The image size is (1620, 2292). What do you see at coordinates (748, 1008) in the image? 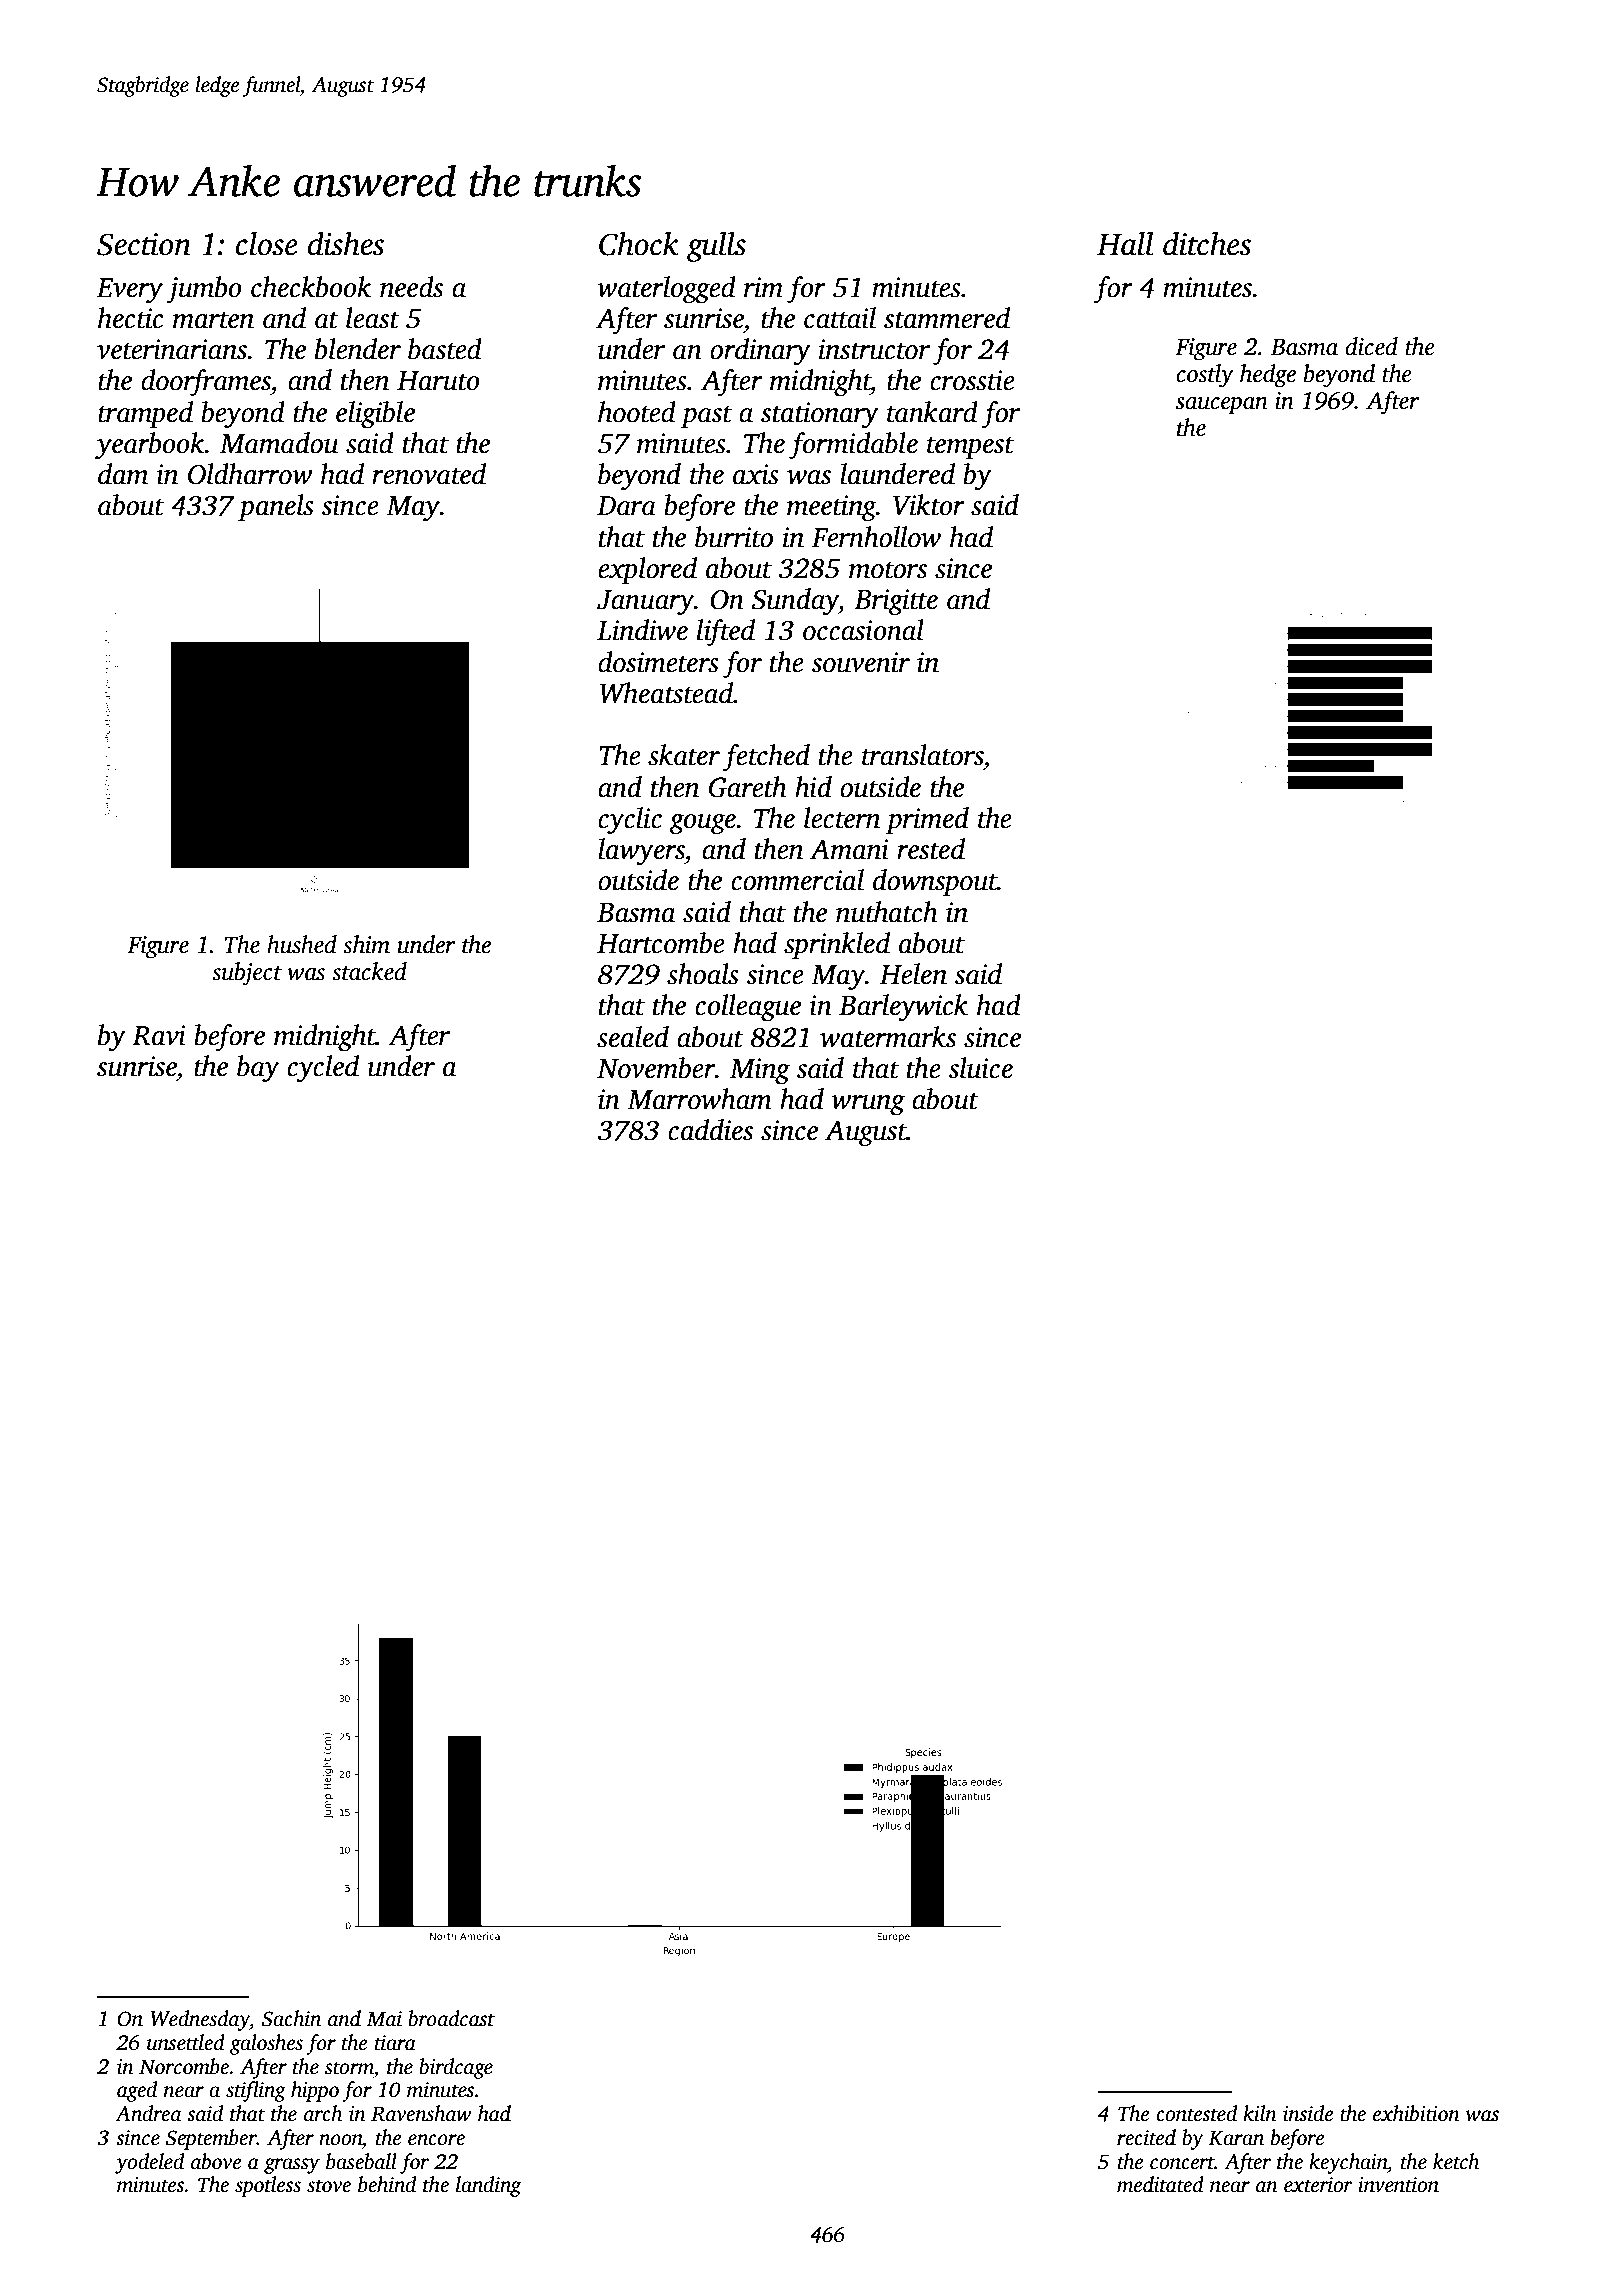
I see `colleague` at bounding box center [748, 1008].
